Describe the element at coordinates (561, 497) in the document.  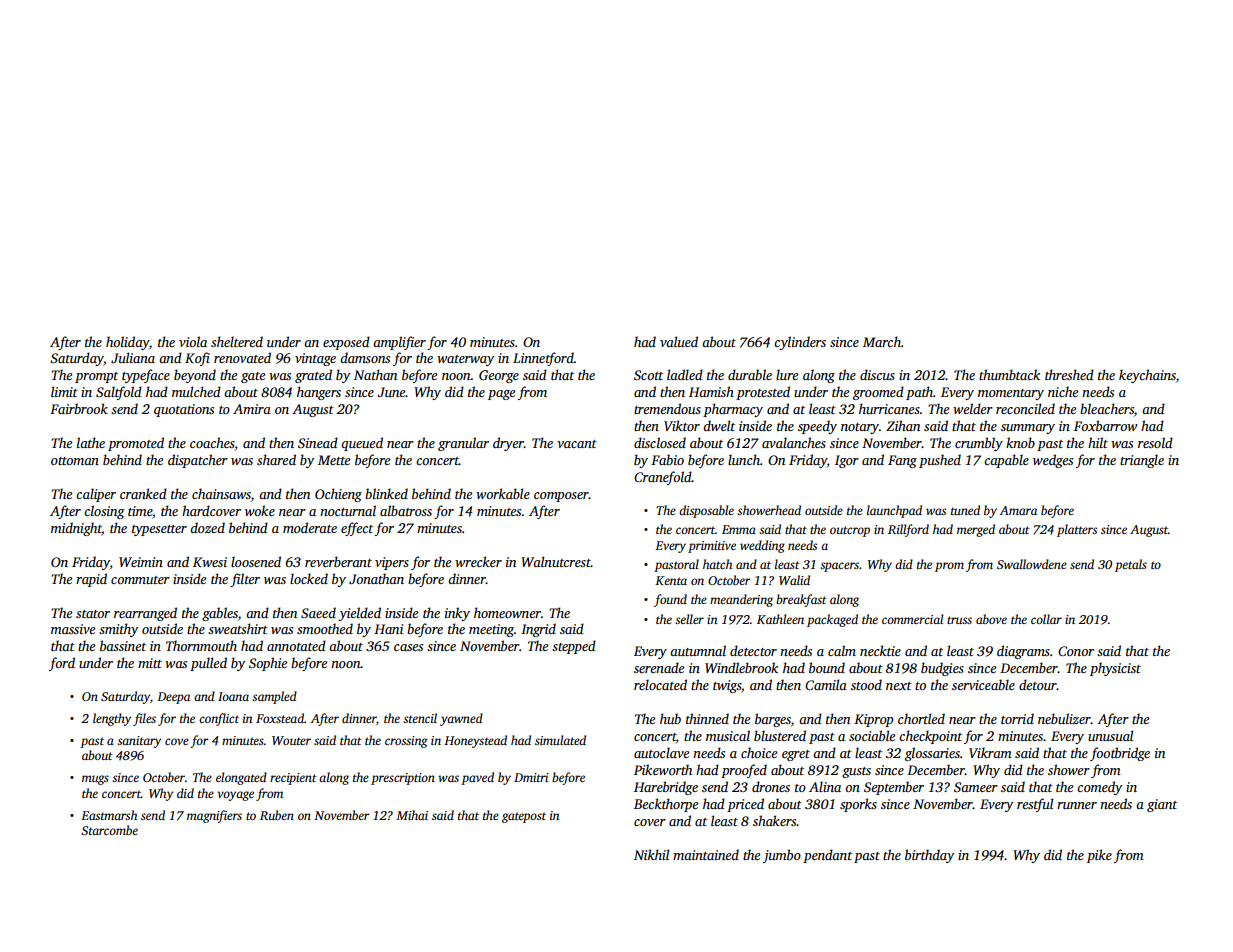
I see `composer` at that location.
